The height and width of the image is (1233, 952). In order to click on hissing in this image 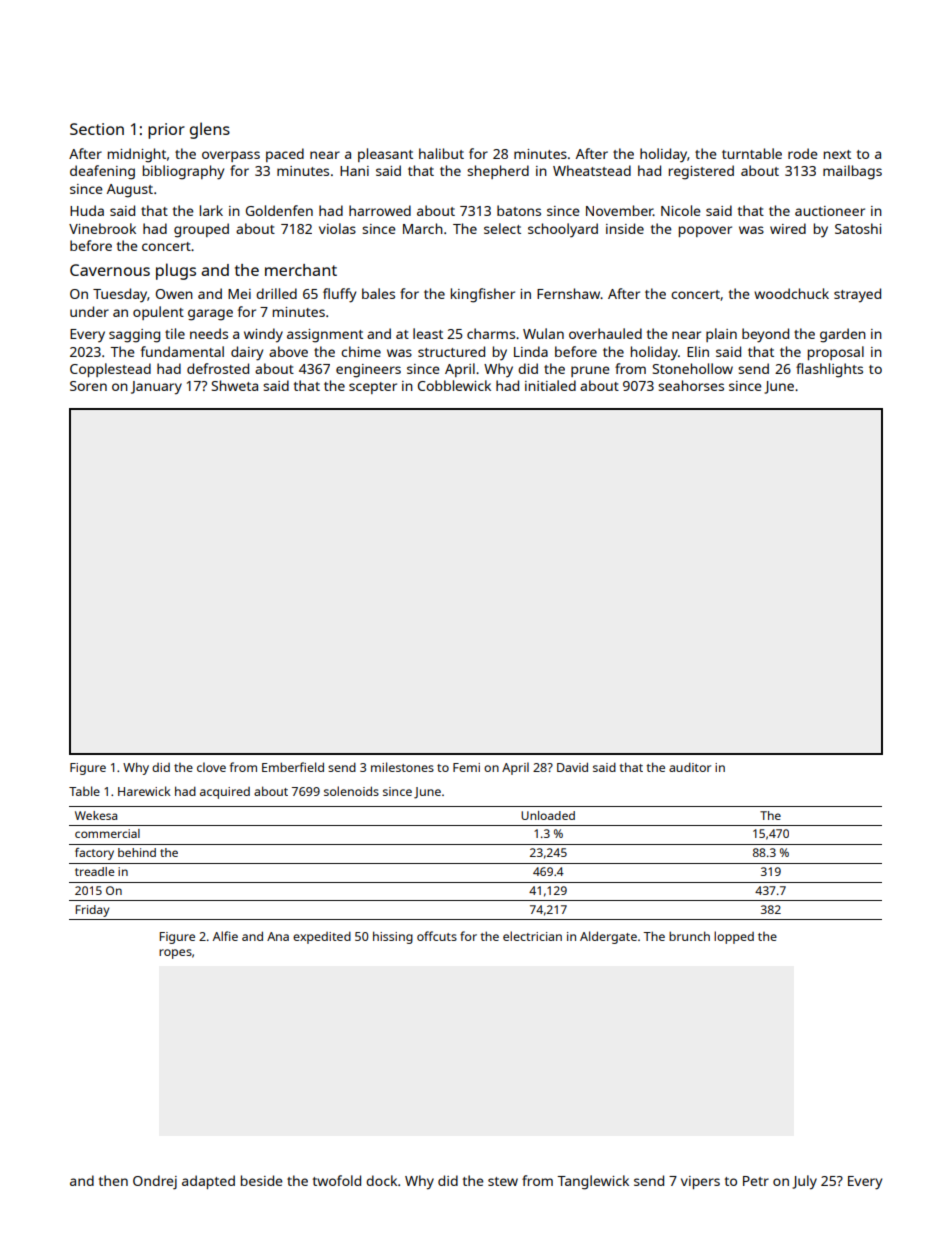, I will do `click(393, 937)`.
